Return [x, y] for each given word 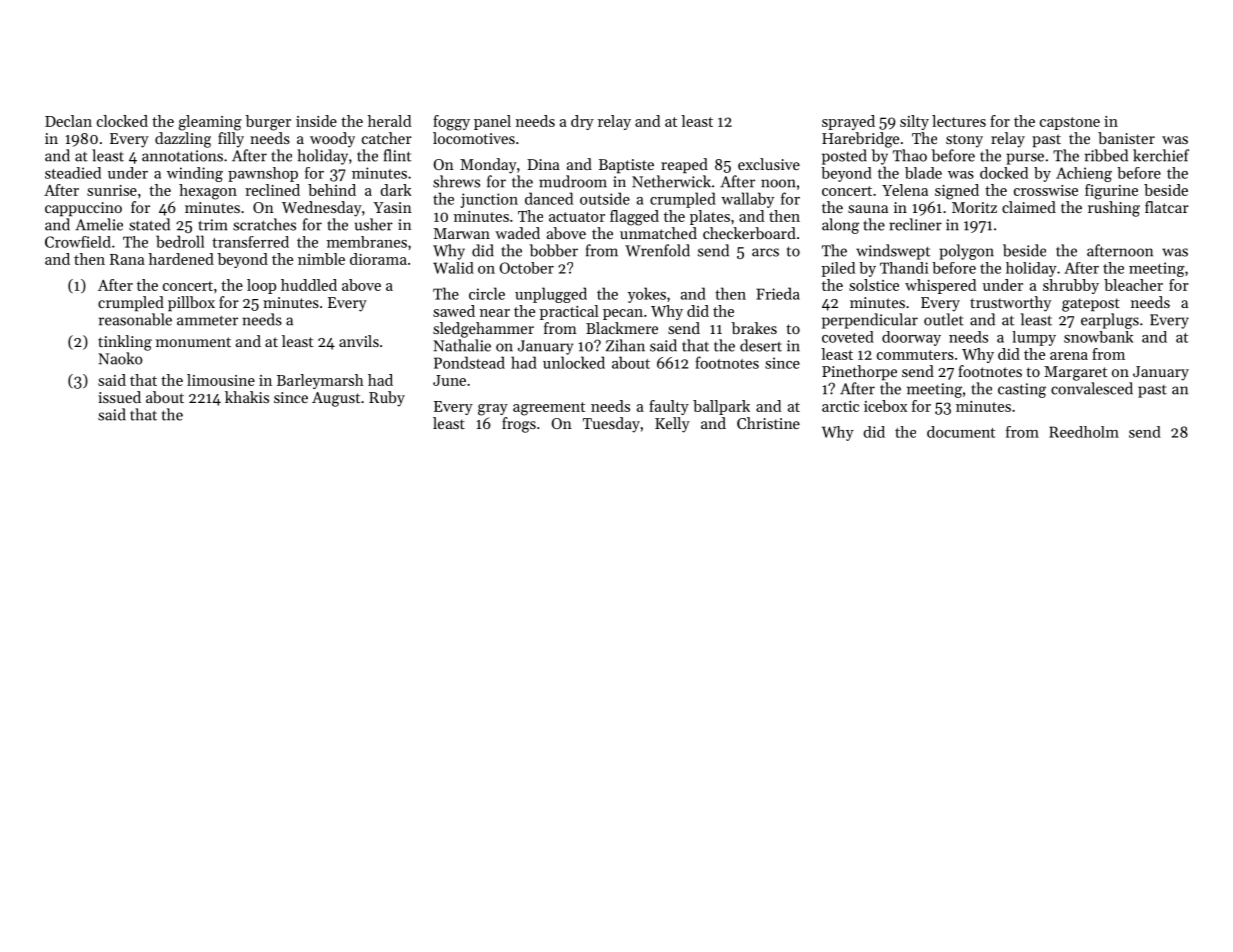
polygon [966, 252]
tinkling [125, 343]
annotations [182, 156]
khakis [247, 397]
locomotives [474, 138]
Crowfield [78, 242]
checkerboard [749, 233]
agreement [549, 409]
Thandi [904, 268]
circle [487, 293]
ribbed [1106, 155]
